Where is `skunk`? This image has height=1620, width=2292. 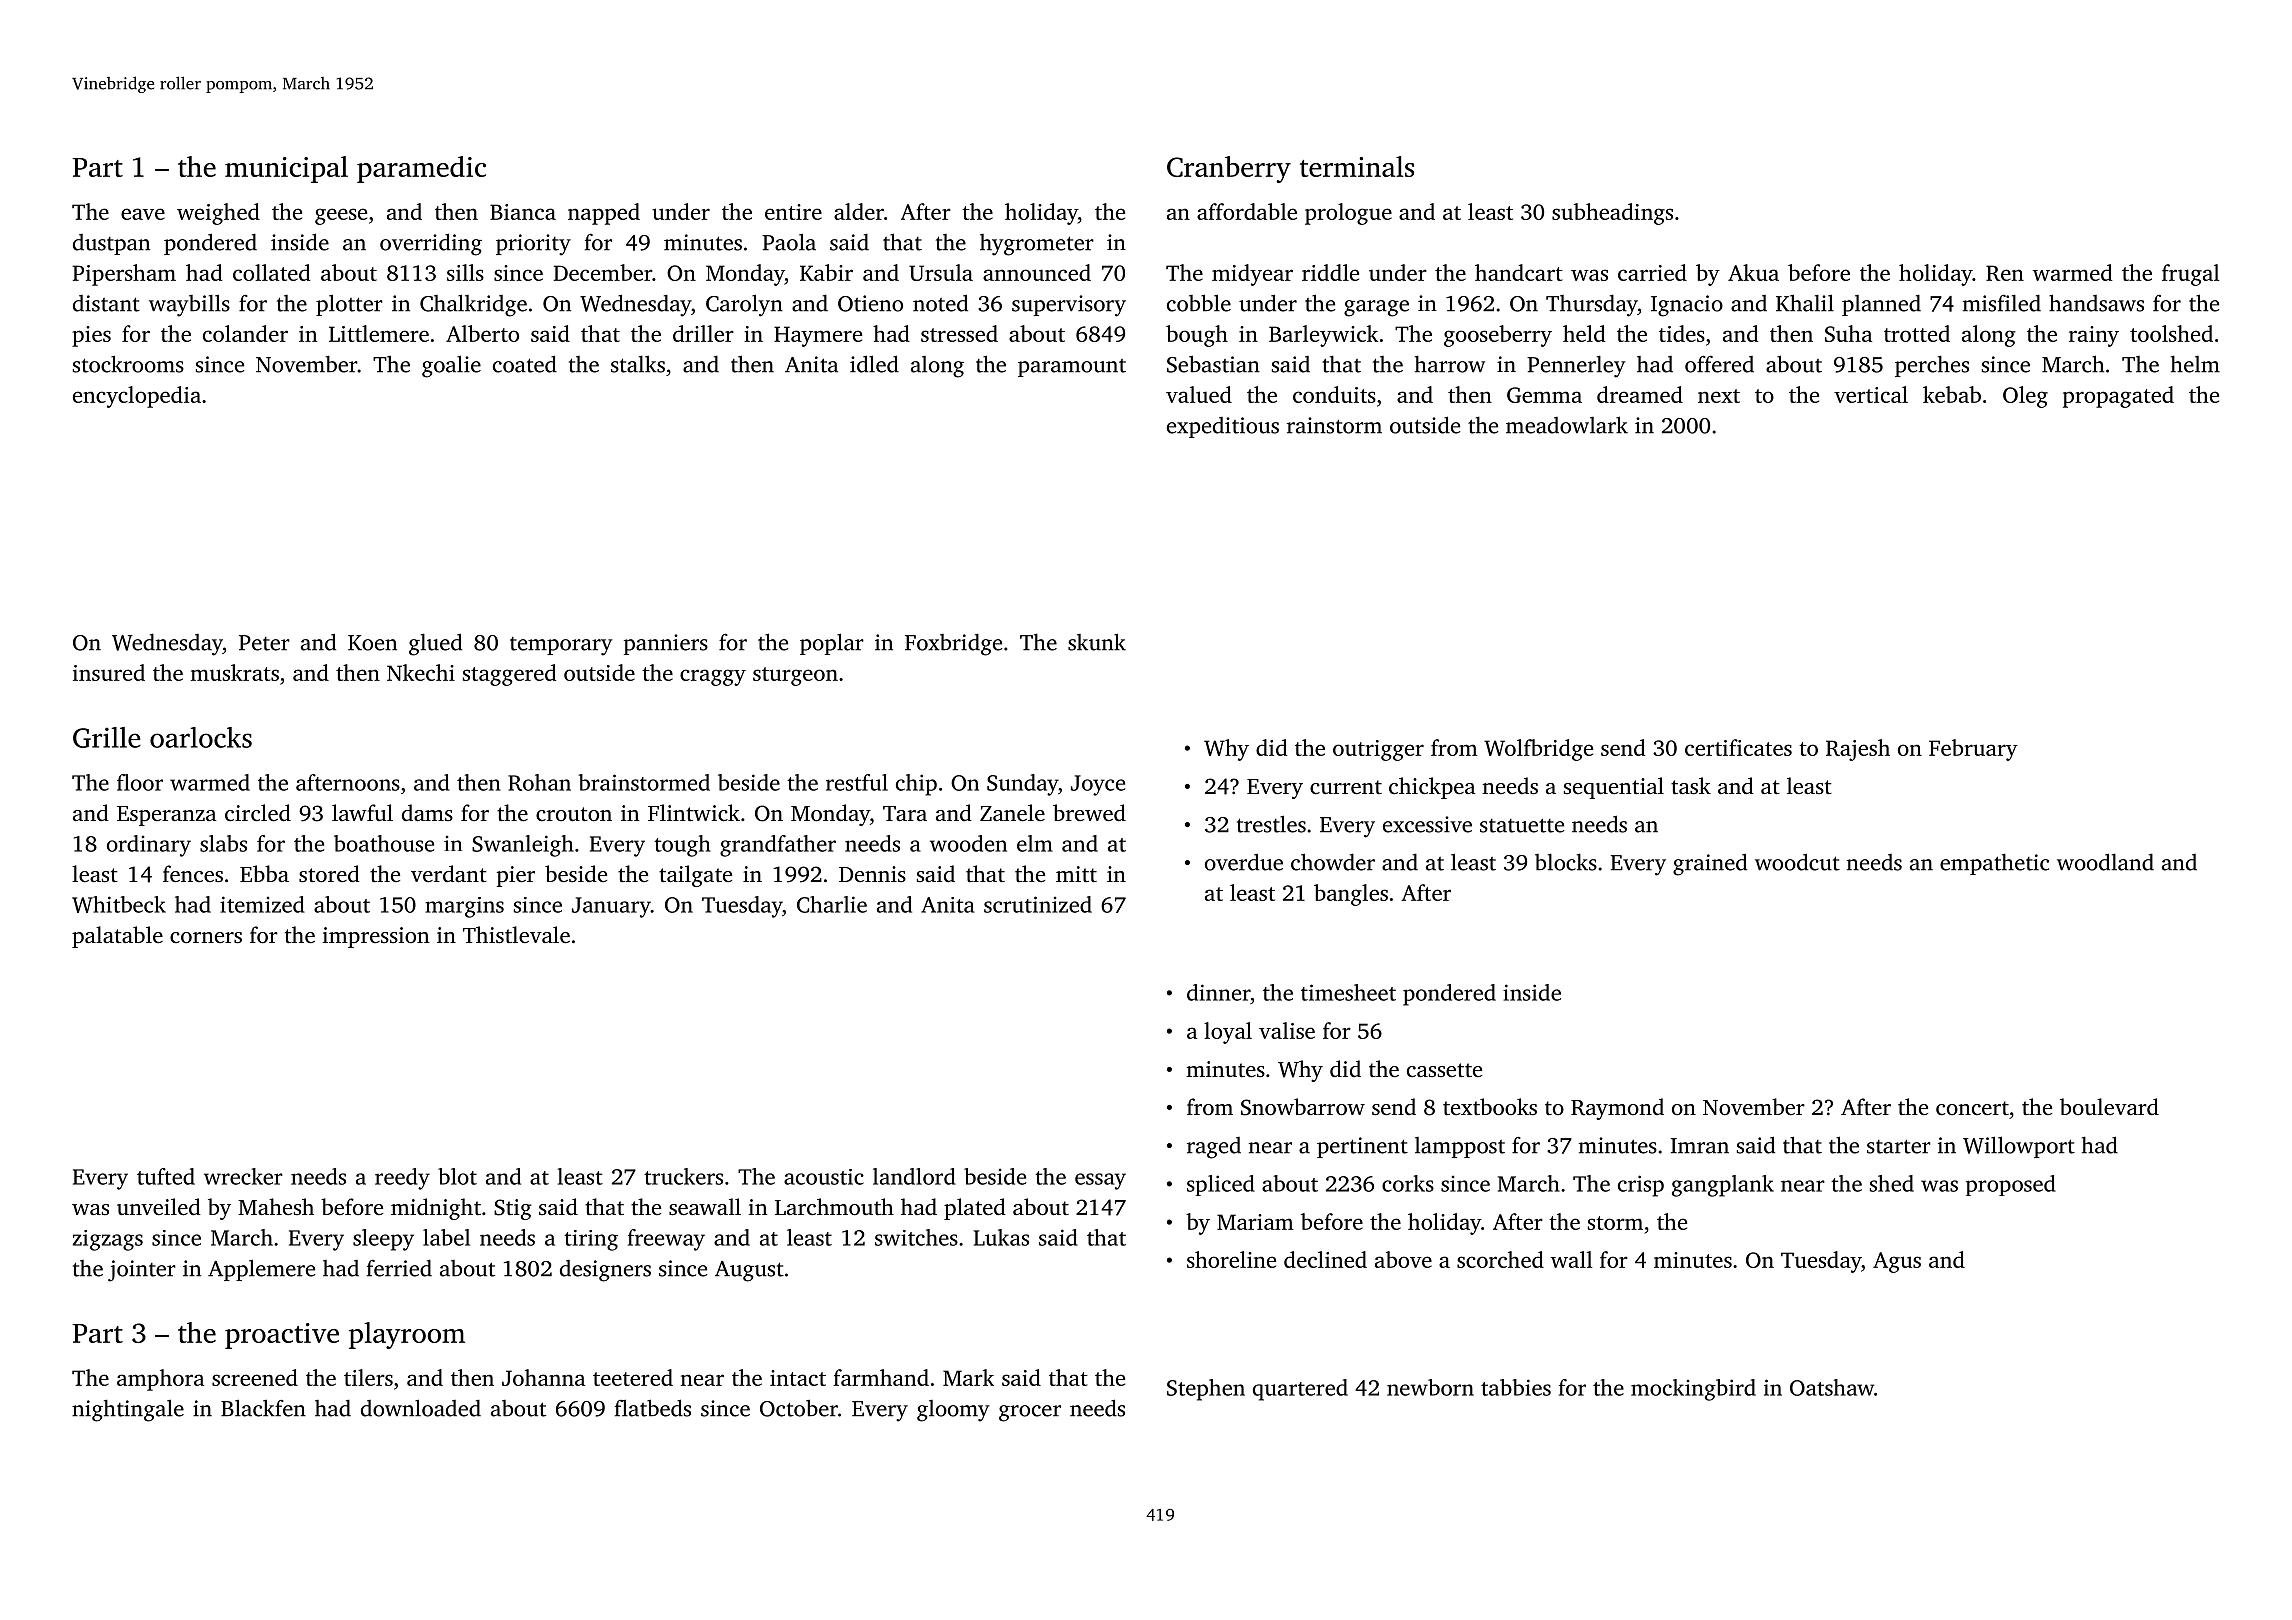 skunk is located at coordinates (1097, 642).
